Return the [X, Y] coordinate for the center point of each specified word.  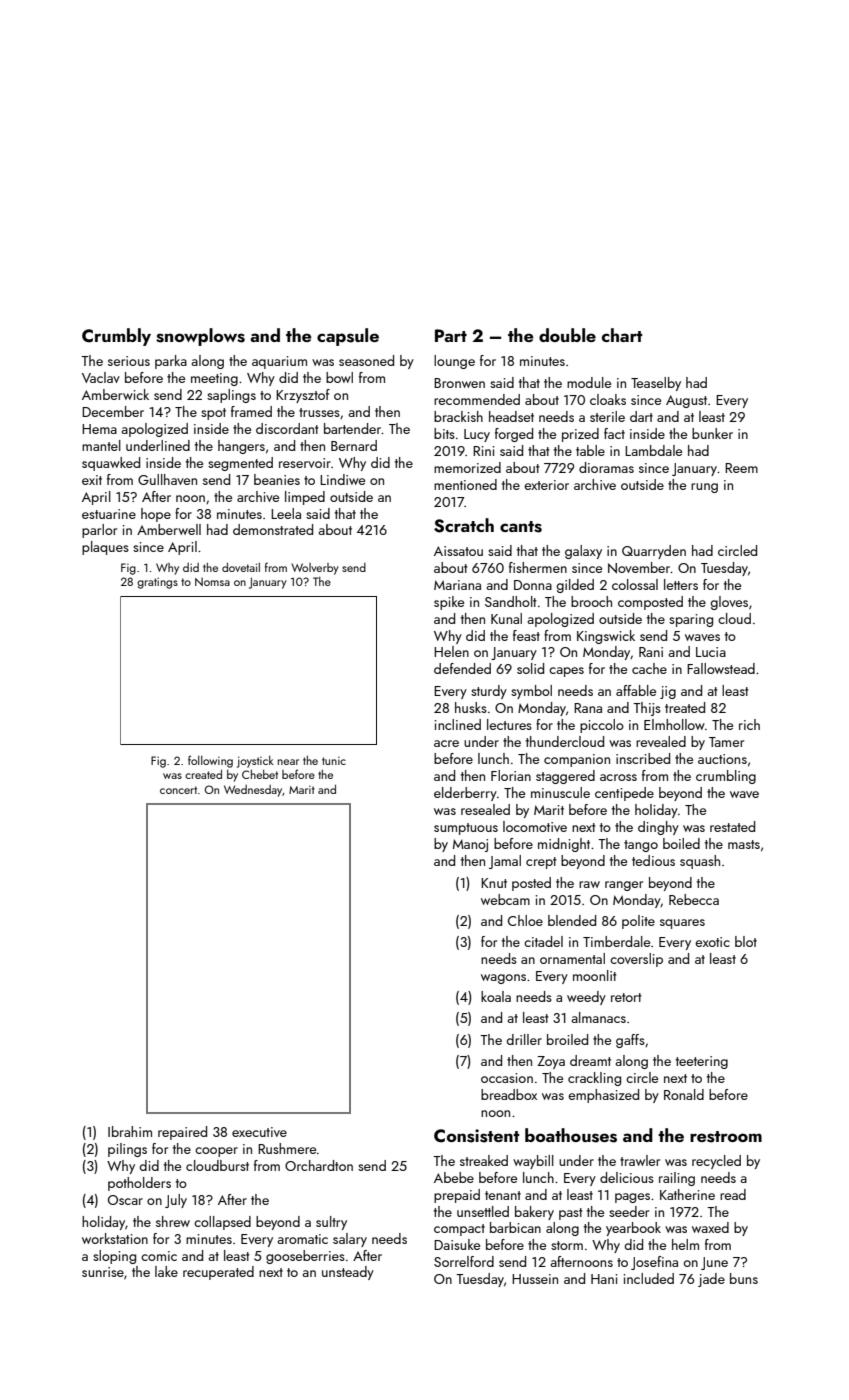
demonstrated [273, 529]
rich [749, 724]
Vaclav [101, 377]
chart [622, 335]
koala [496, 996]
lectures [509, 724]
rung [704, 488]
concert [178, 790]
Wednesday [253, 791]
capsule [348, 337]
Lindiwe [342, 479]
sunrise [103, 1272]
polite [638, 922]
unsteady [348, 1273]
